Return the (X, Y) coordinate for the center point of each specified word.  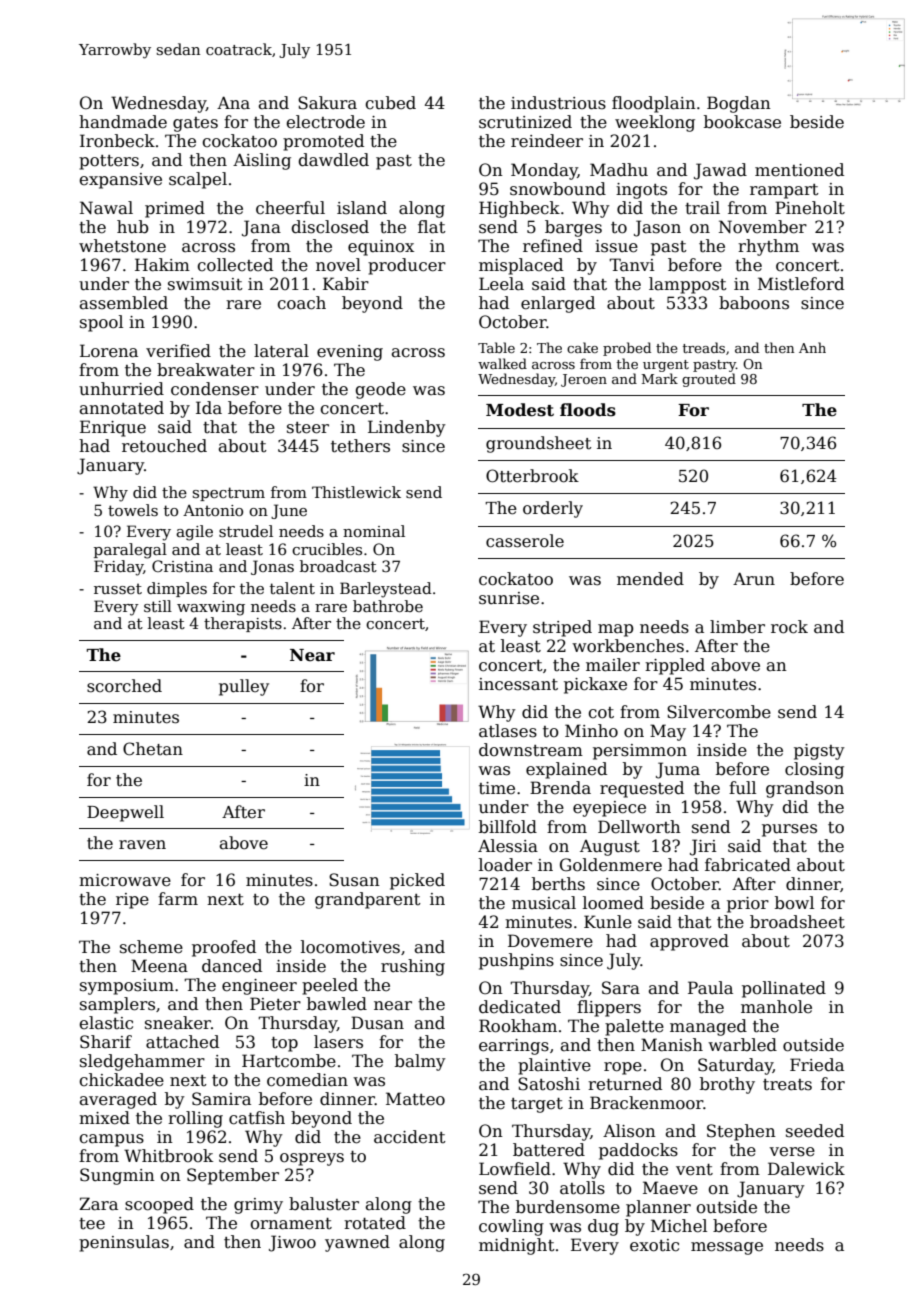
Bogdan (739, 104)
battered (549, 1150)
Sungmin (117, 1176)
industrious (558, 103)
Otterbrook (532, 476)
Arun (754, 578)
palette (634, 1027)
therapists (243, 624)
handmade (123, 122)
